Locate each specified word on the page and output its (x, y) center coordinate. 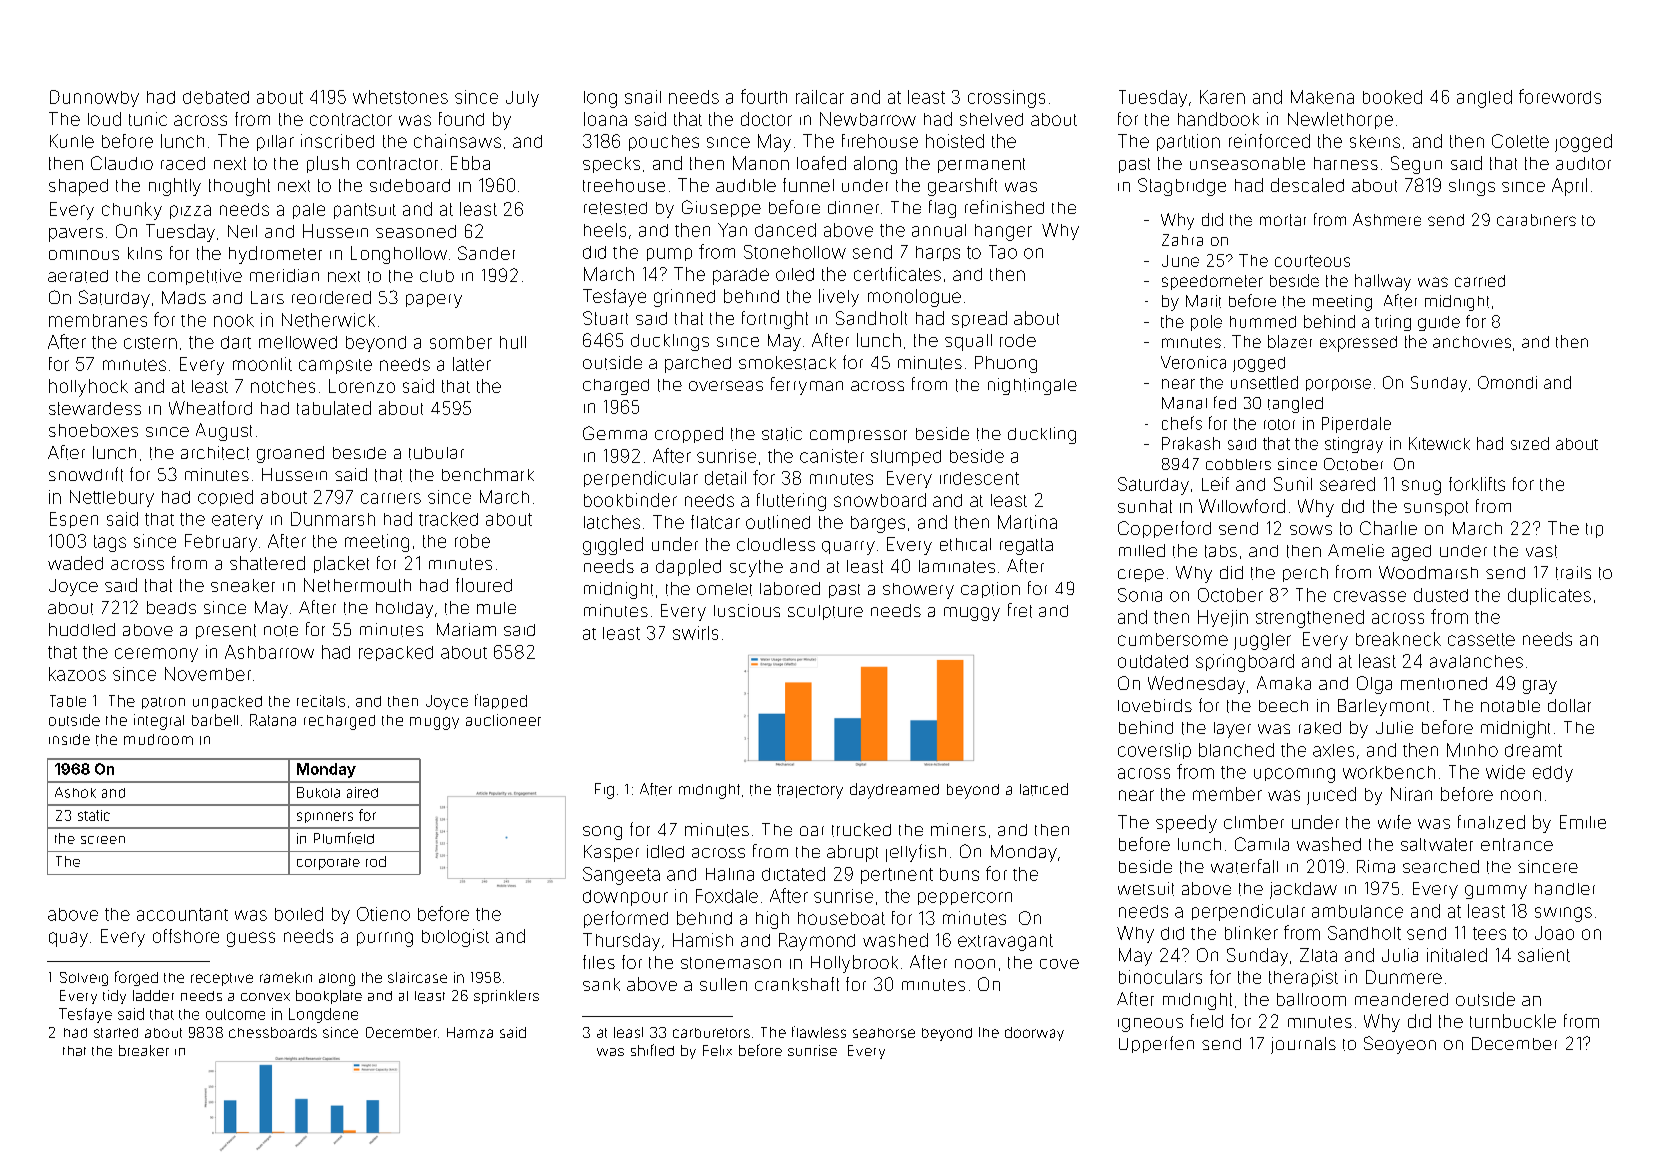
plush (328, 164)
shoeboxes (93, 430)
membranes (98, 320)
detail (725, 478)
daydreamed (894, 791)
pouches (664, 143)
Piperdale (1356, 425)
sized (1530, 443)
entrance (1517, 844)
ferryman (807, 386)
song (602, 833)
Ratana (273, 720)
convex (265, 997)
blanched (1236, 750)
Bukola (318, 792)
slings (1472, 187)
